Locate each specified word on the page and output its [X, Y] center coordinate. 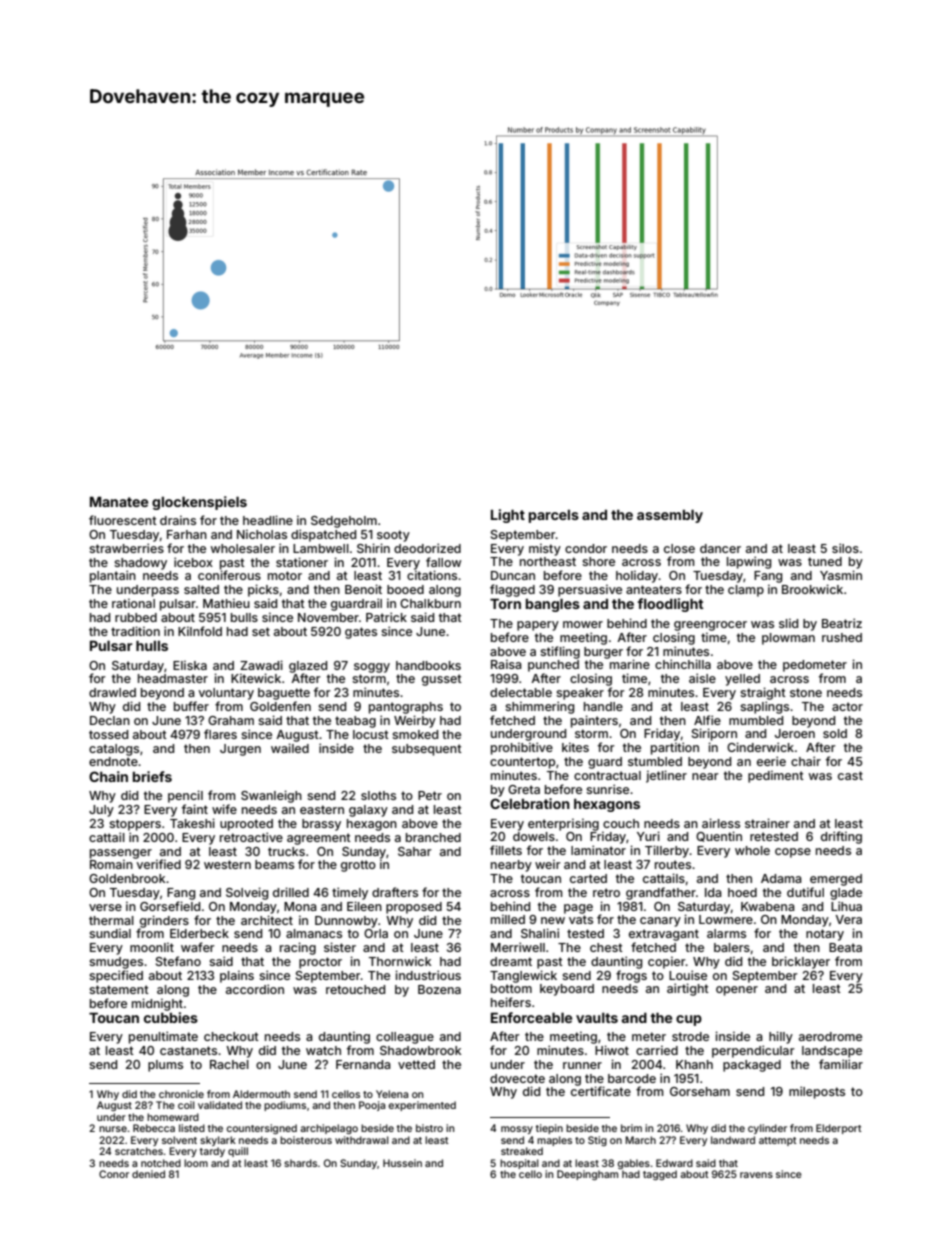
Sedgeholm [344, 522]
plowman [788, 639]
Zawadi [261, 665]
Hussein [402, 1163]
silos [845, 548]
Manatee [119, 501]
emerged [836, 880]
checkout [231, 1036]
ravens [756, 1175]
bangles [553, 605]
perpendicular [753, 1051]
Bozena [439, 989]
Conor [114, 1174]
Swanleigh [271, 796]
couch [621, 823]
